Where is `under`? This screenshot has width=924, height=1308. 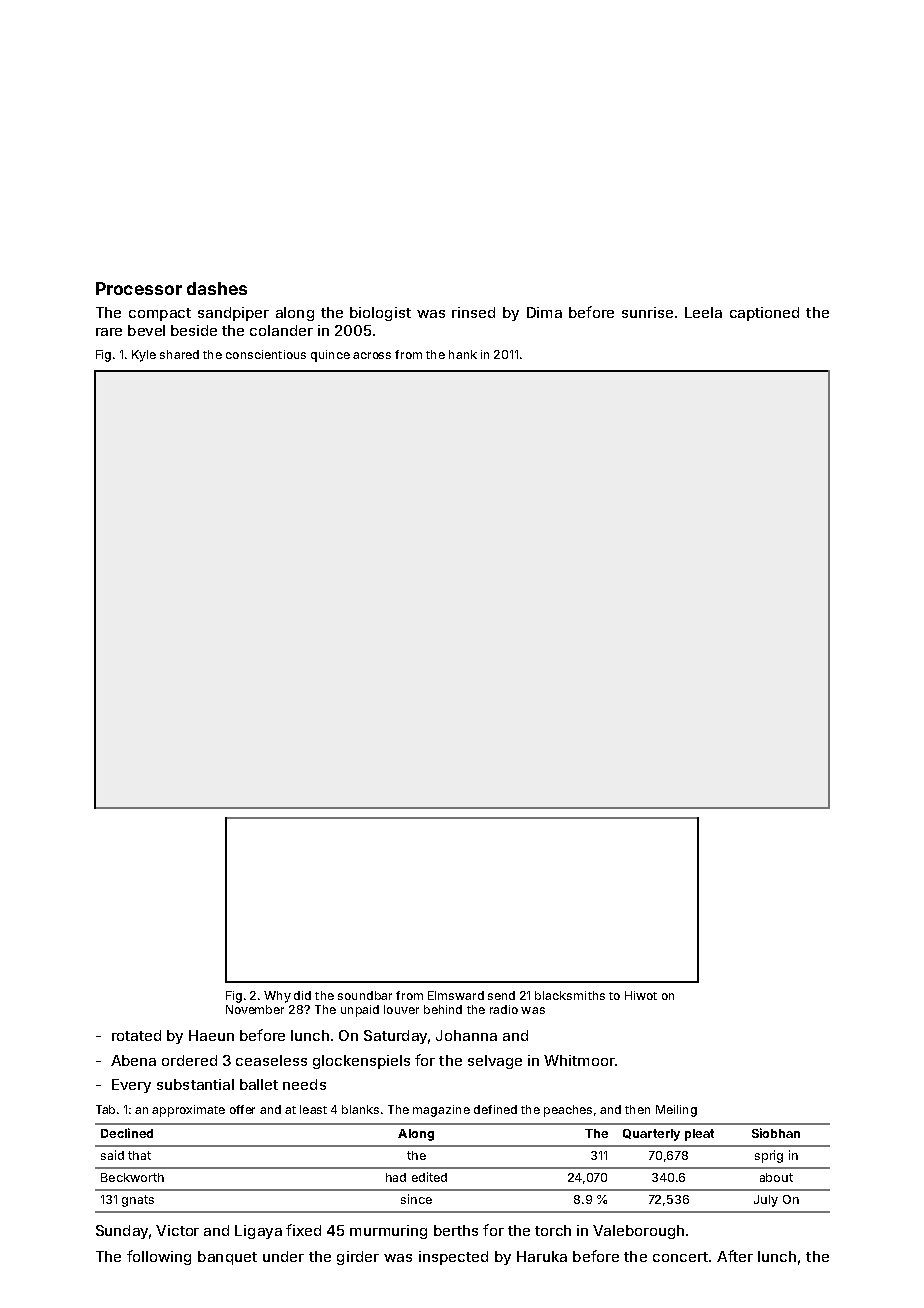 under is located at coordinates (283, 1256).
